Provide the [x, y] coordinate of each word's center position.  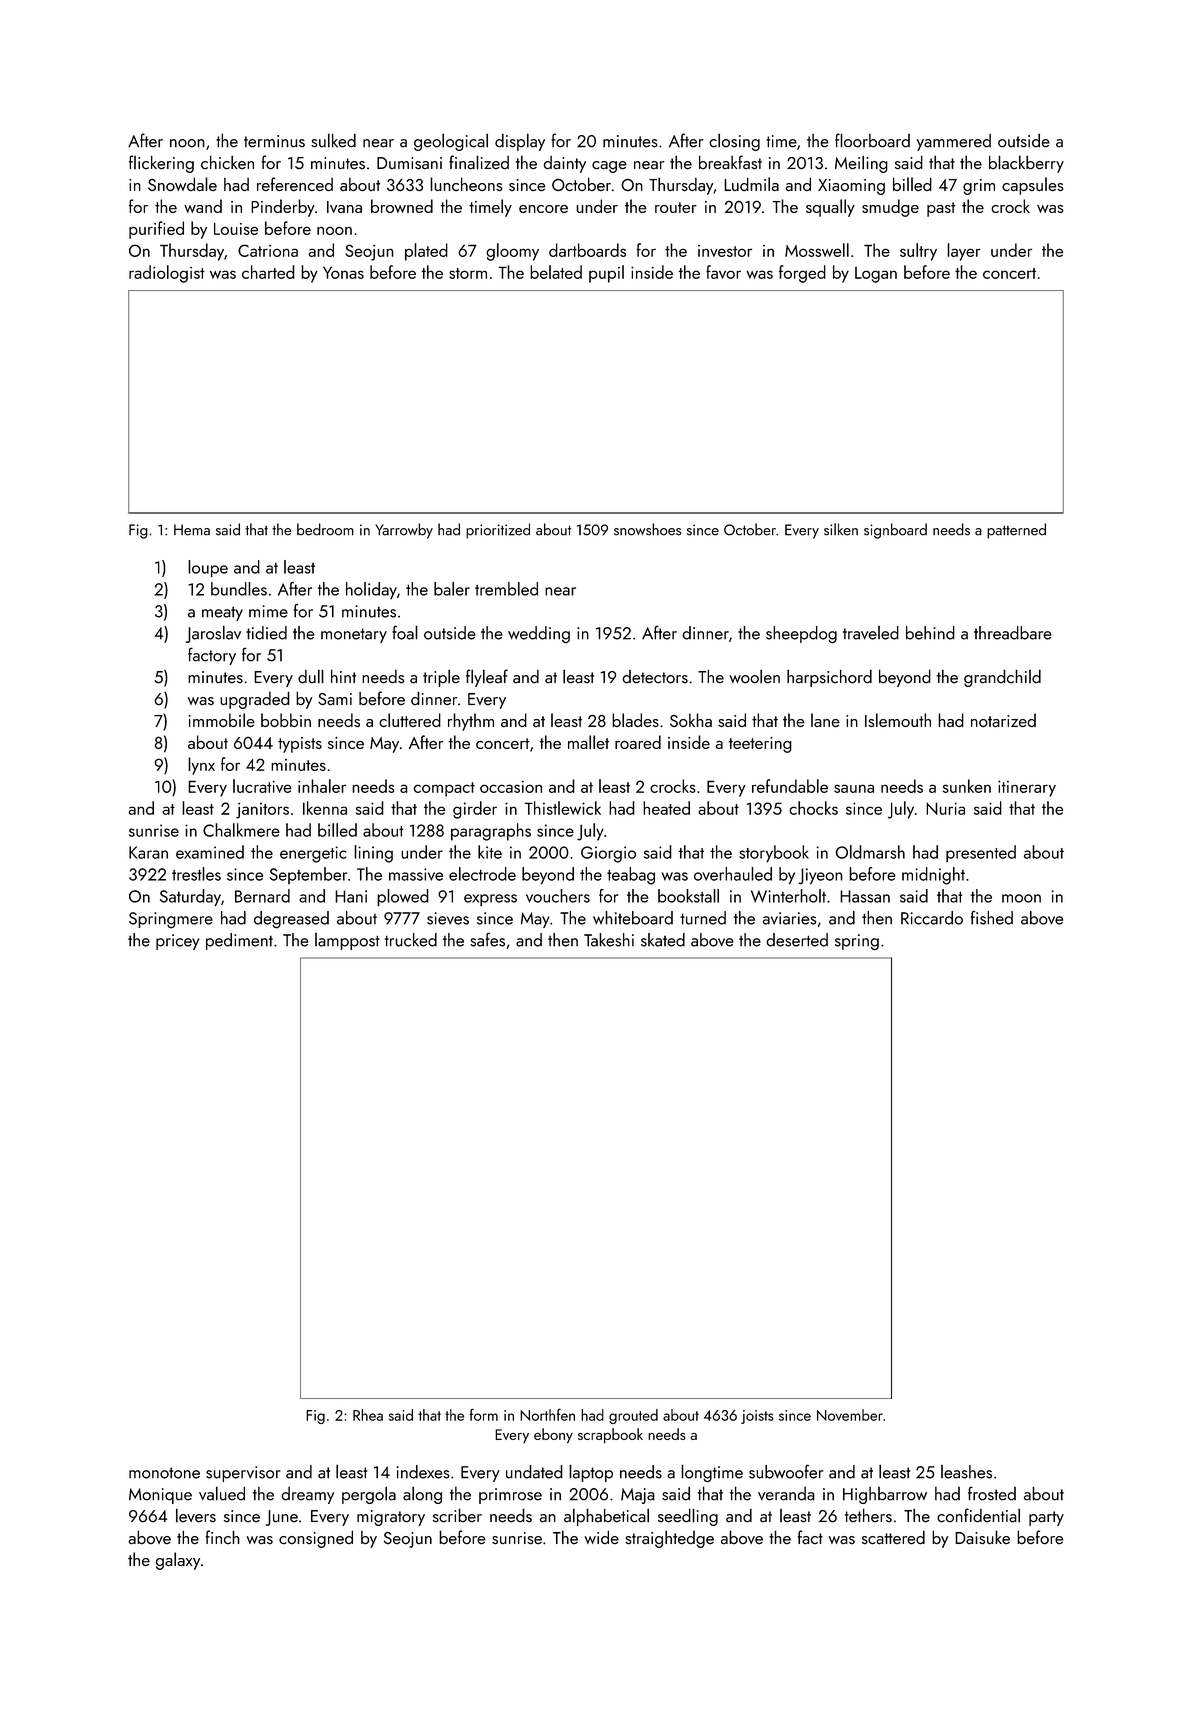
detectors [655, 677]
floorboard [872, 140]
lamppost [347, 941]
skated [663, 940]
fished [992, 918]
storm [468, 273]
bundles [239, 589]
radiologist [167, 274]
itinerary [1027, 789]
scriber [457, 1515]
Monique [160, 1496]
